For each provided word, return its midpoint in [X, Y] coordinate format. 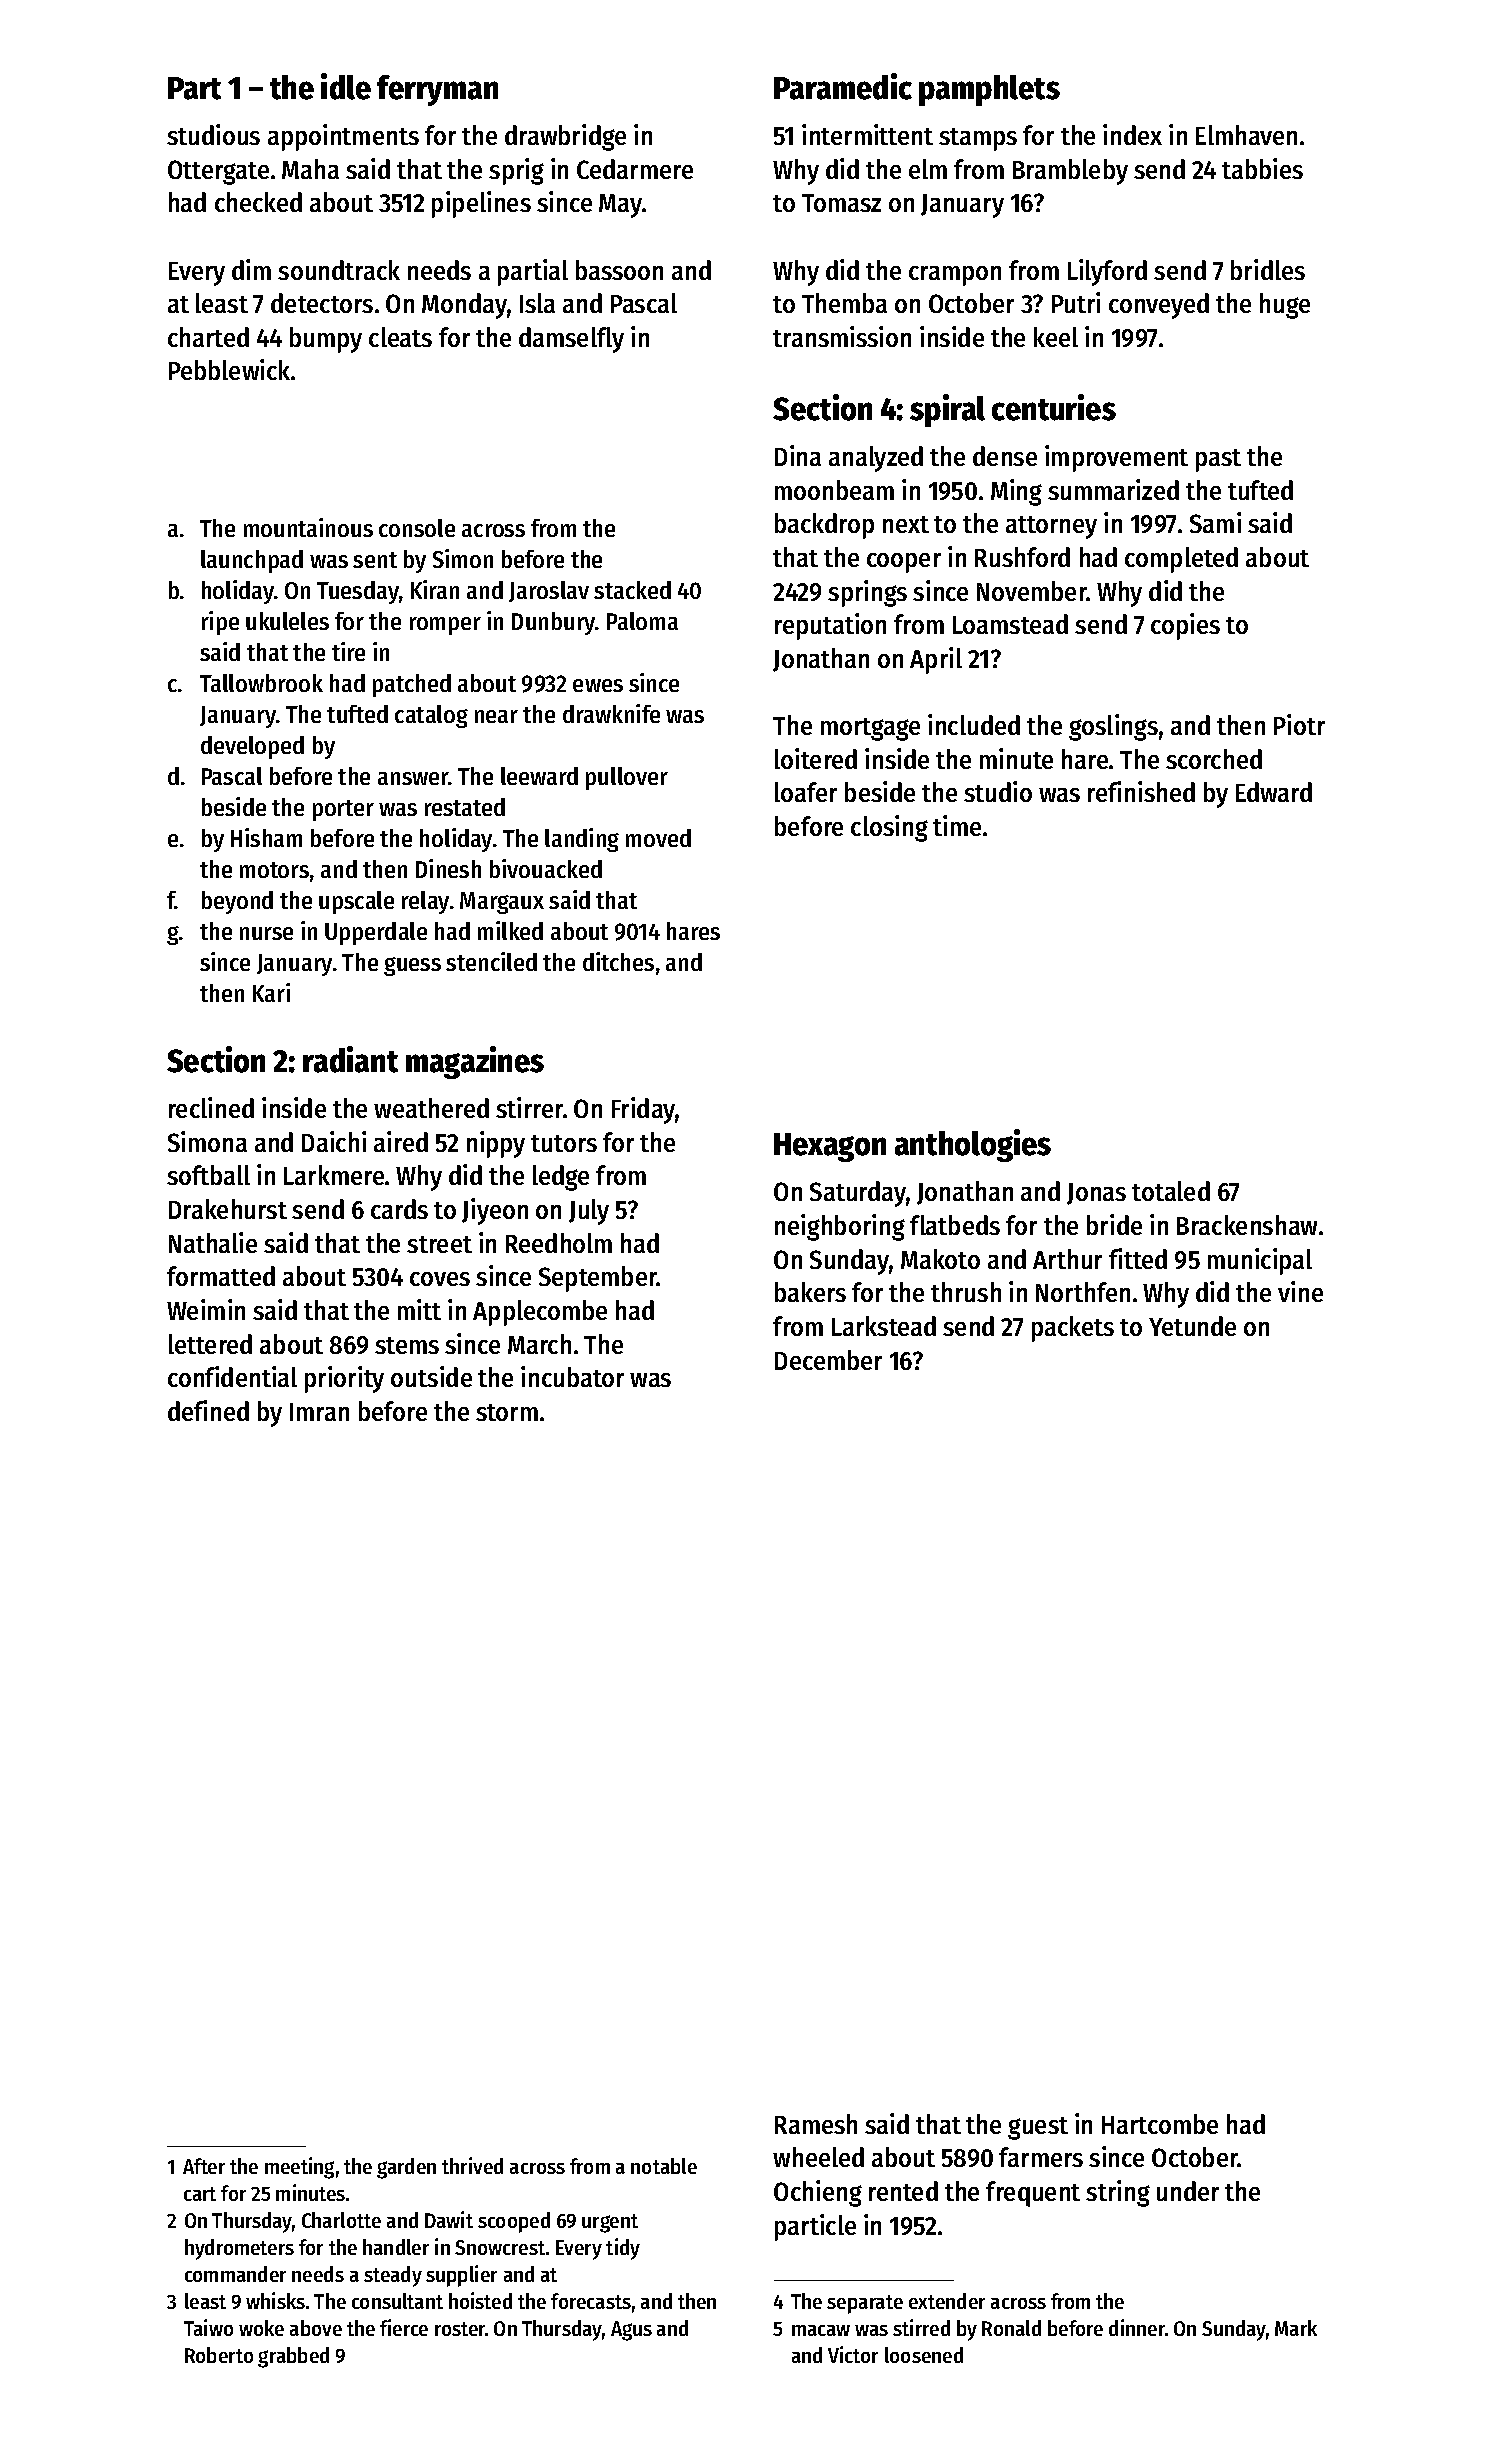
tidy [623, 2249]
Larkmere [334, 1175]
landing [582, 840]
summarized [1113, 489]
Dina [798, 455]
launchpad [252, 561]
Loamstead [1010, 624]
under [1188, 2191]
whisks [275, 2300]
